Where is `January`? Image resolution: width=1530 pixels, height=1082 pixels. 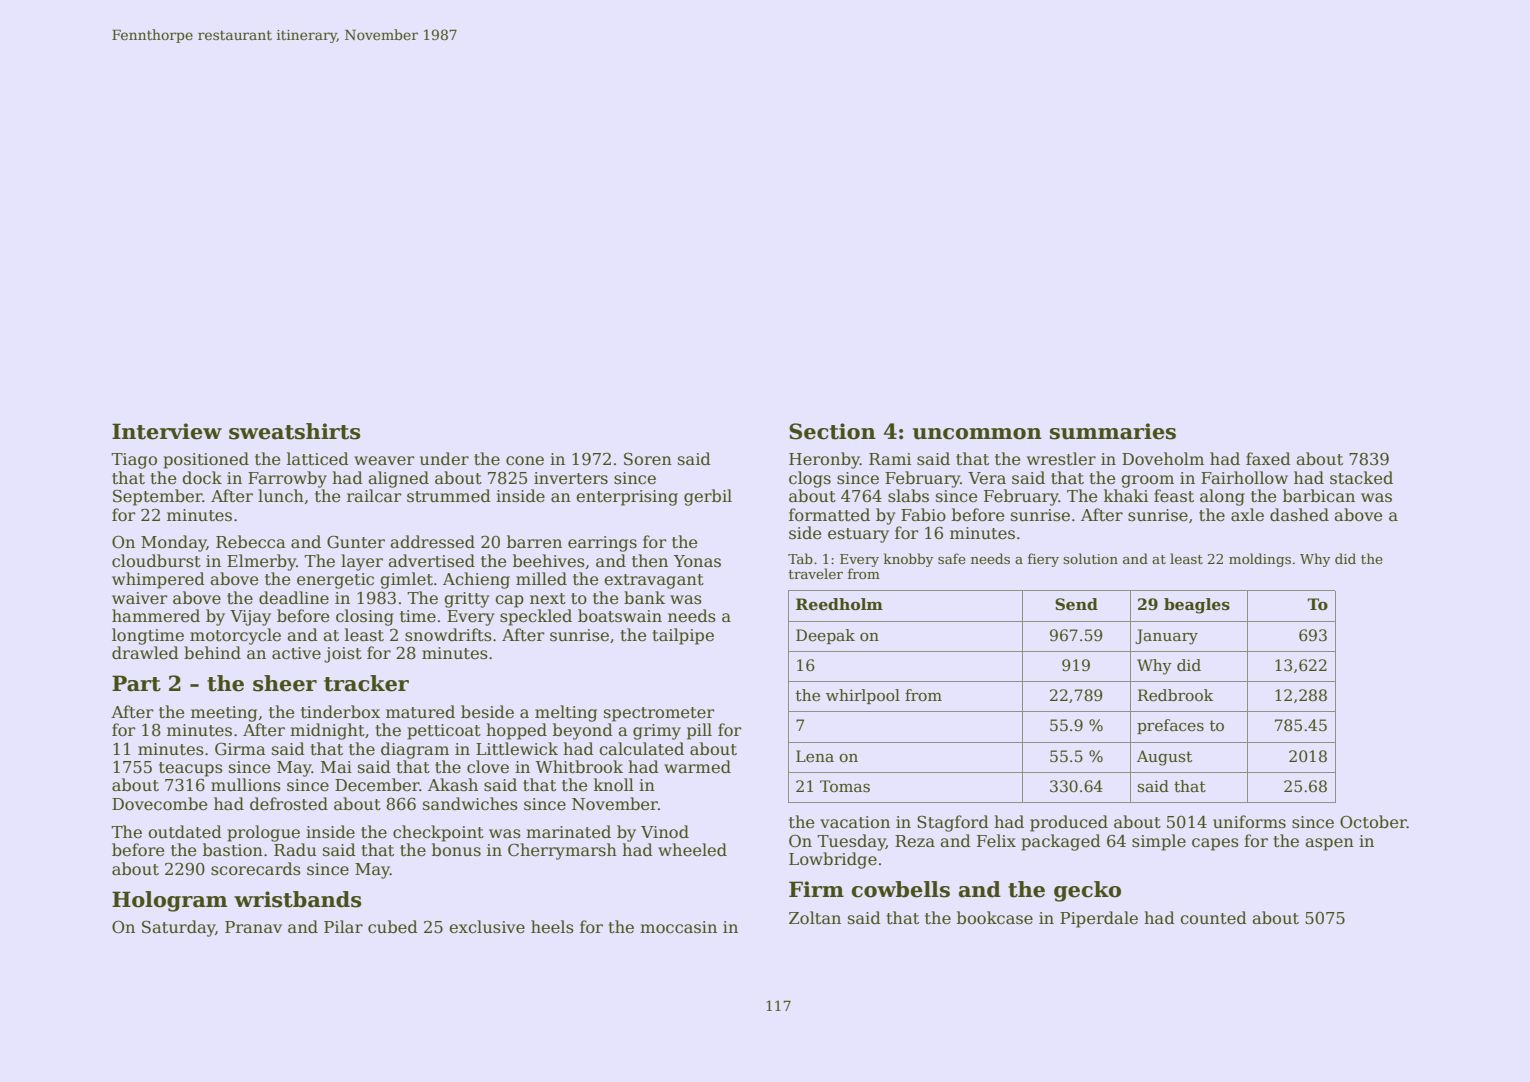
January is located at coordinates (1166, 637).
